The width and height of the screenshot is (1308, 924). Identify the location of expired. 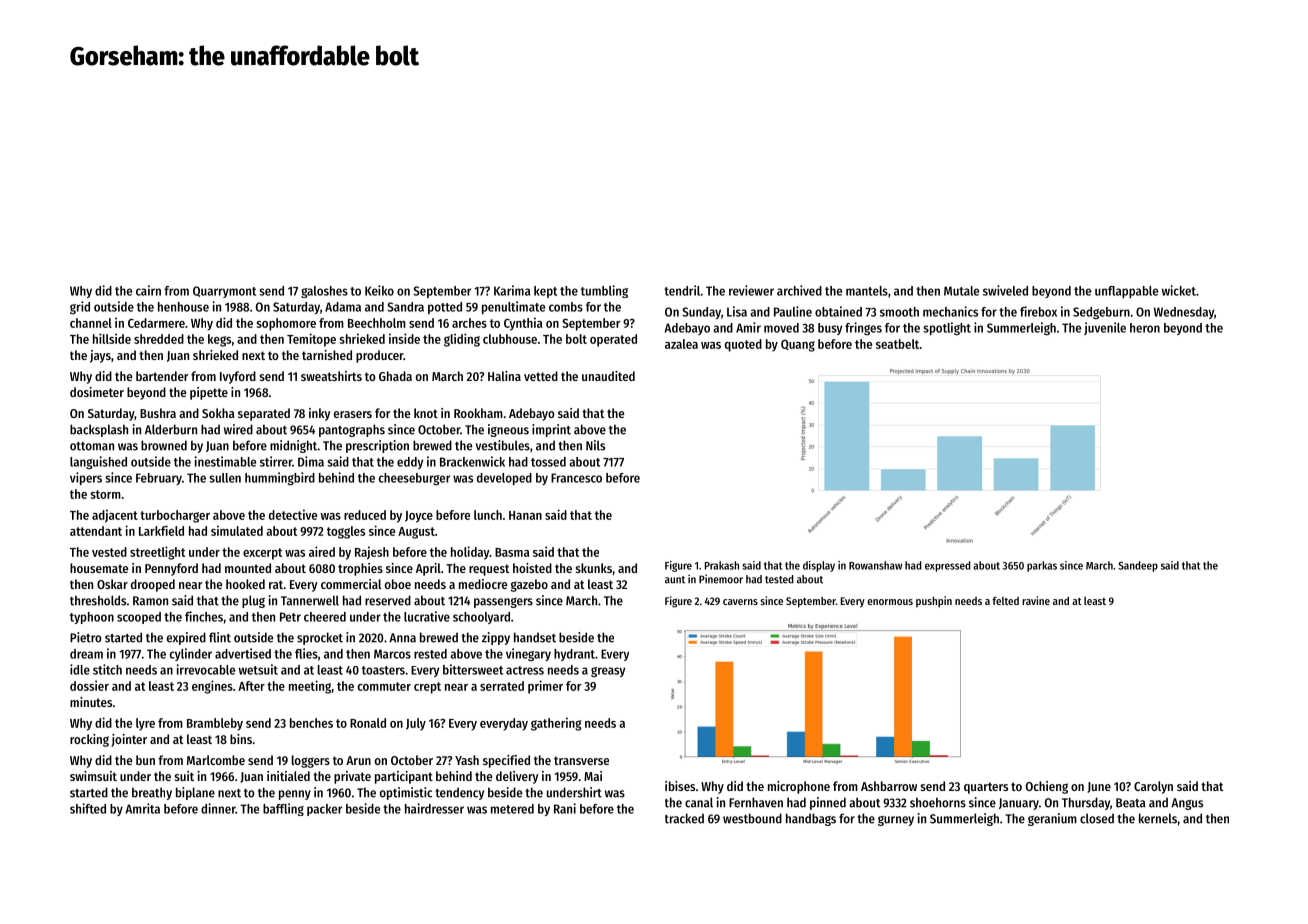
(186, 638).
